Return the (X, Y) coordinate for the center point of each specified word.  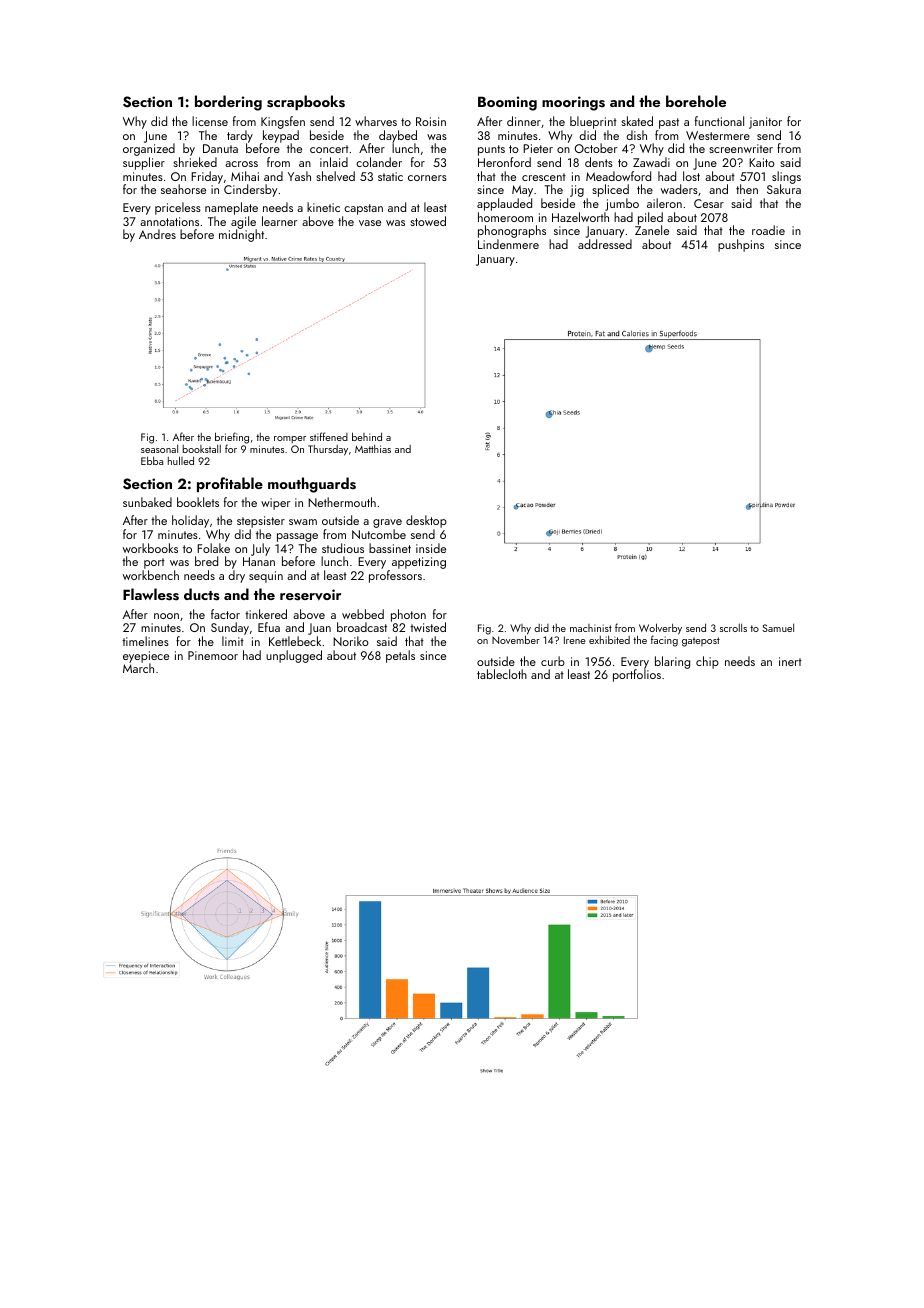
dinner (524, 121)
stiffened (329, 436)
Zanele (652, 230)
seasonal (159, 449)
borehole (696, 101)
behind (367, 436)
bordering (228, 103)
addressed (605, 244)
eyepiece (146, 657)
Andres (157, 234)
